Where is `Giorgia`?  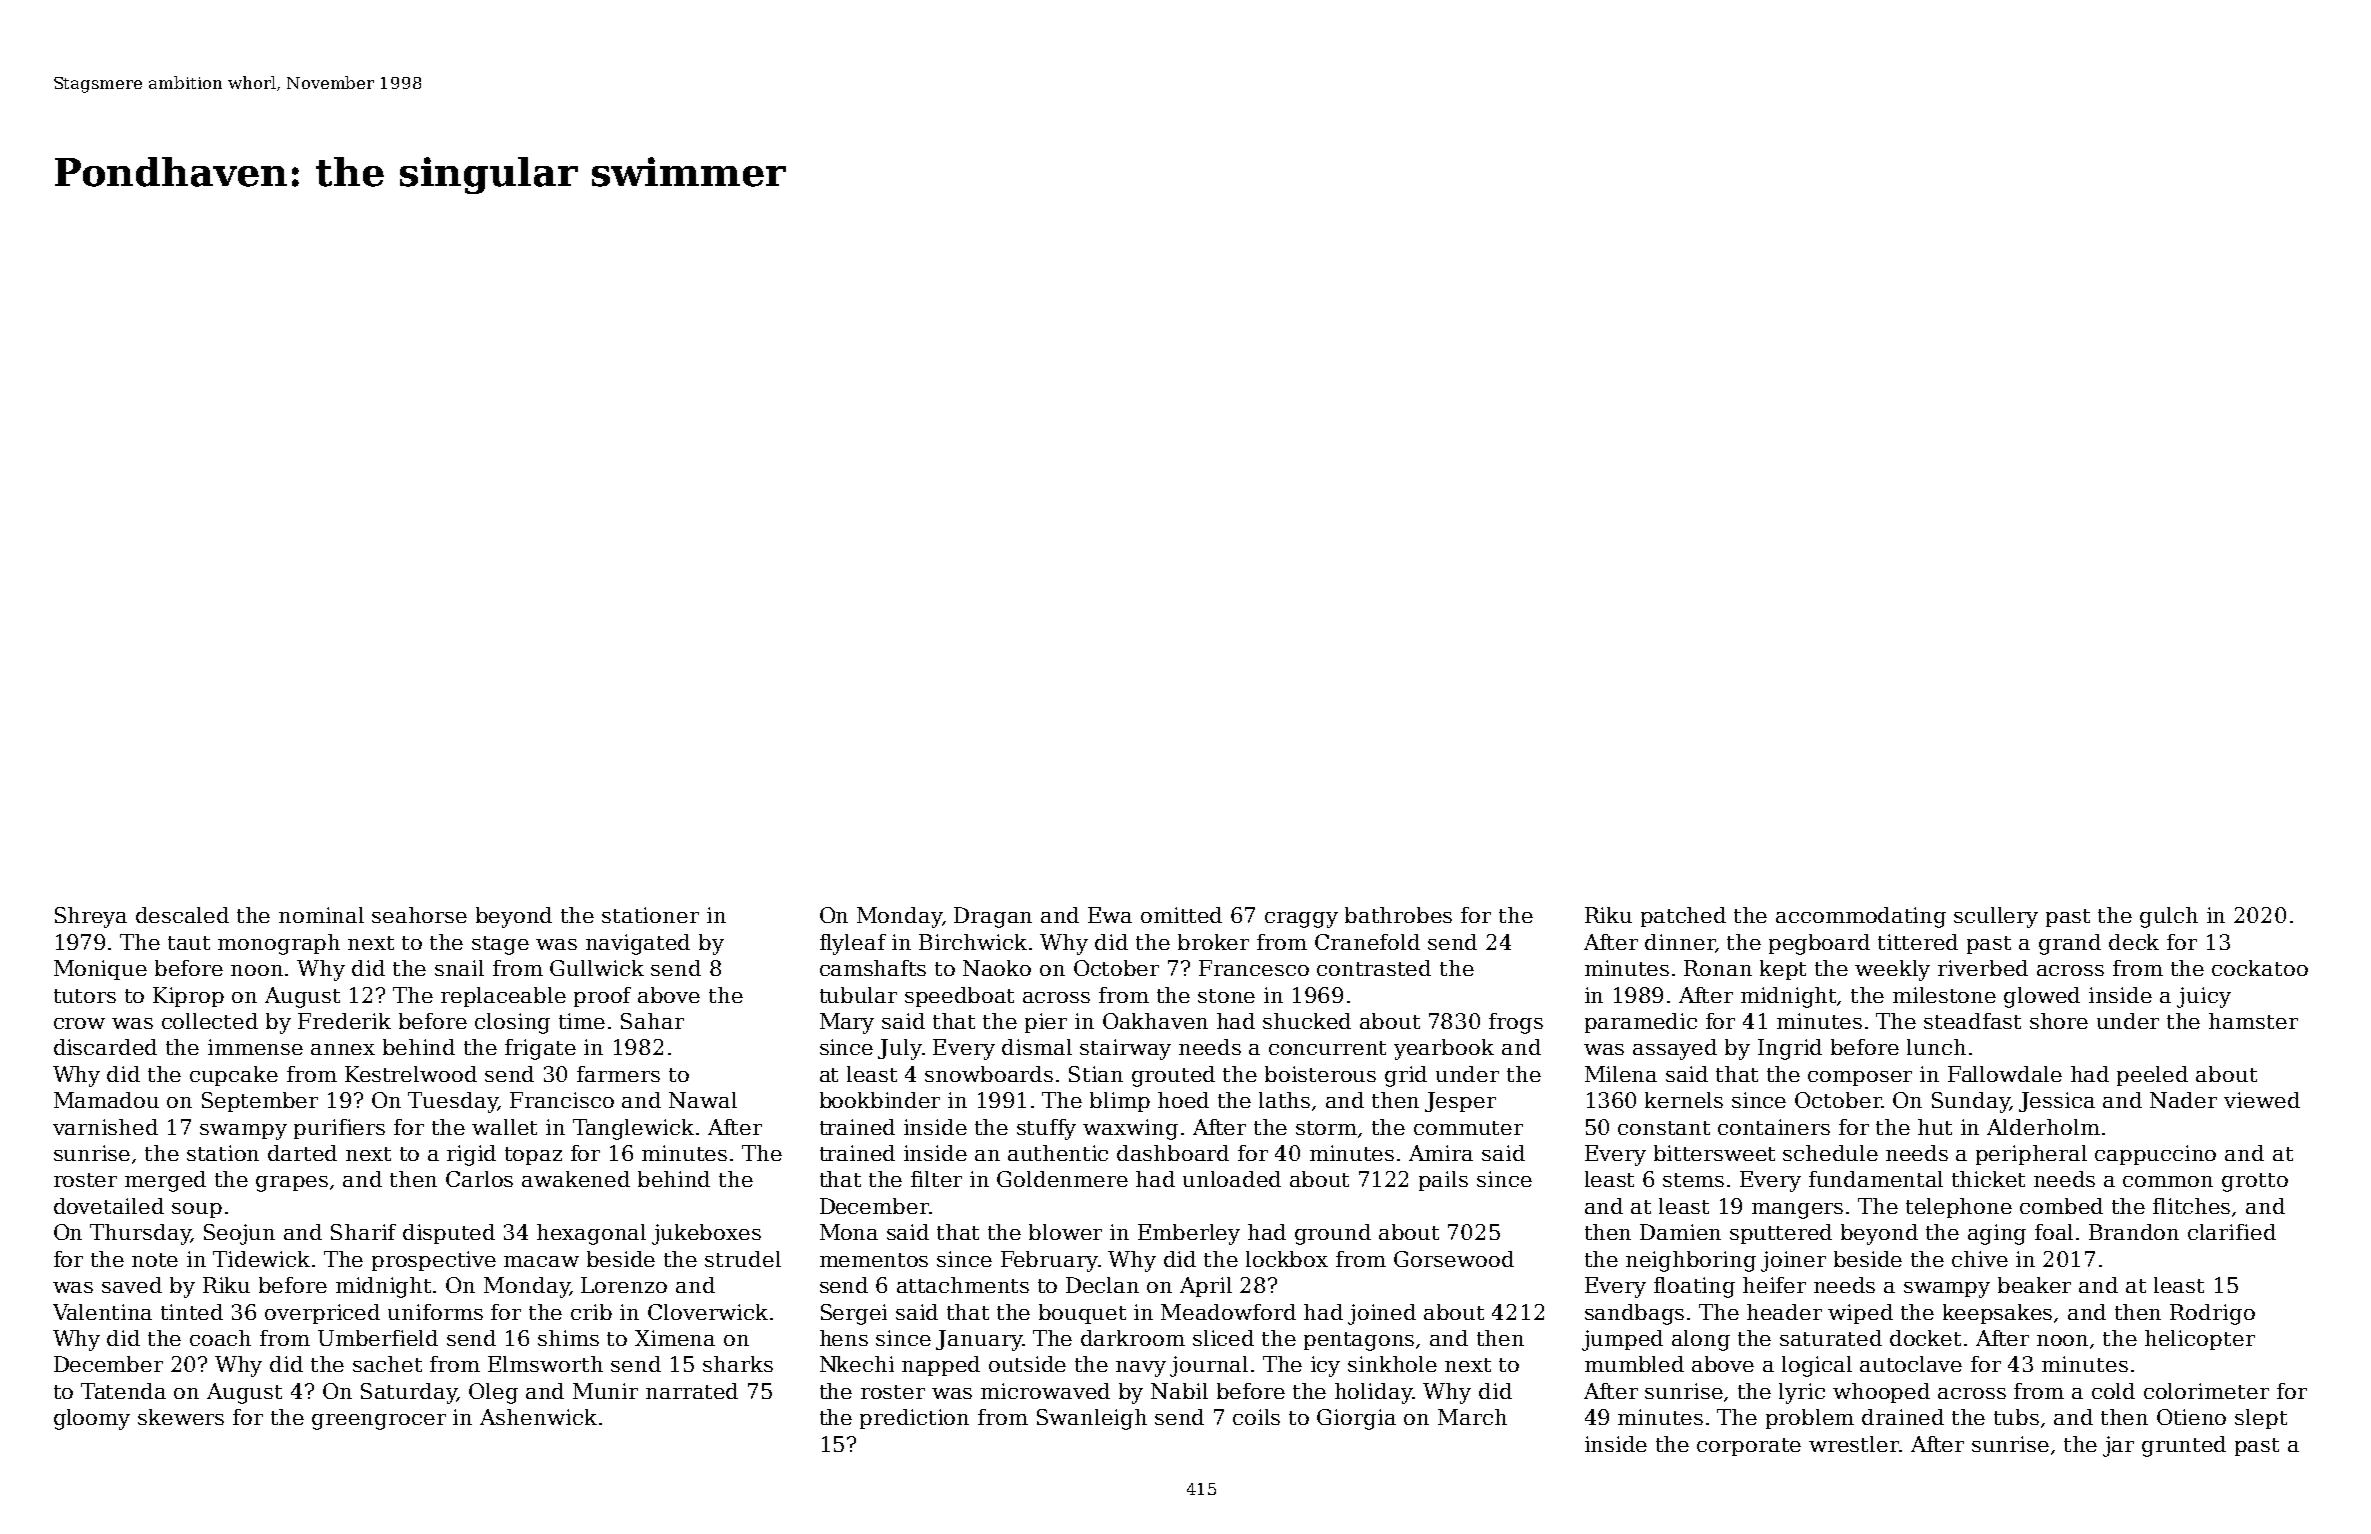
Giorgia is located at coordinates (1356, 1419).
